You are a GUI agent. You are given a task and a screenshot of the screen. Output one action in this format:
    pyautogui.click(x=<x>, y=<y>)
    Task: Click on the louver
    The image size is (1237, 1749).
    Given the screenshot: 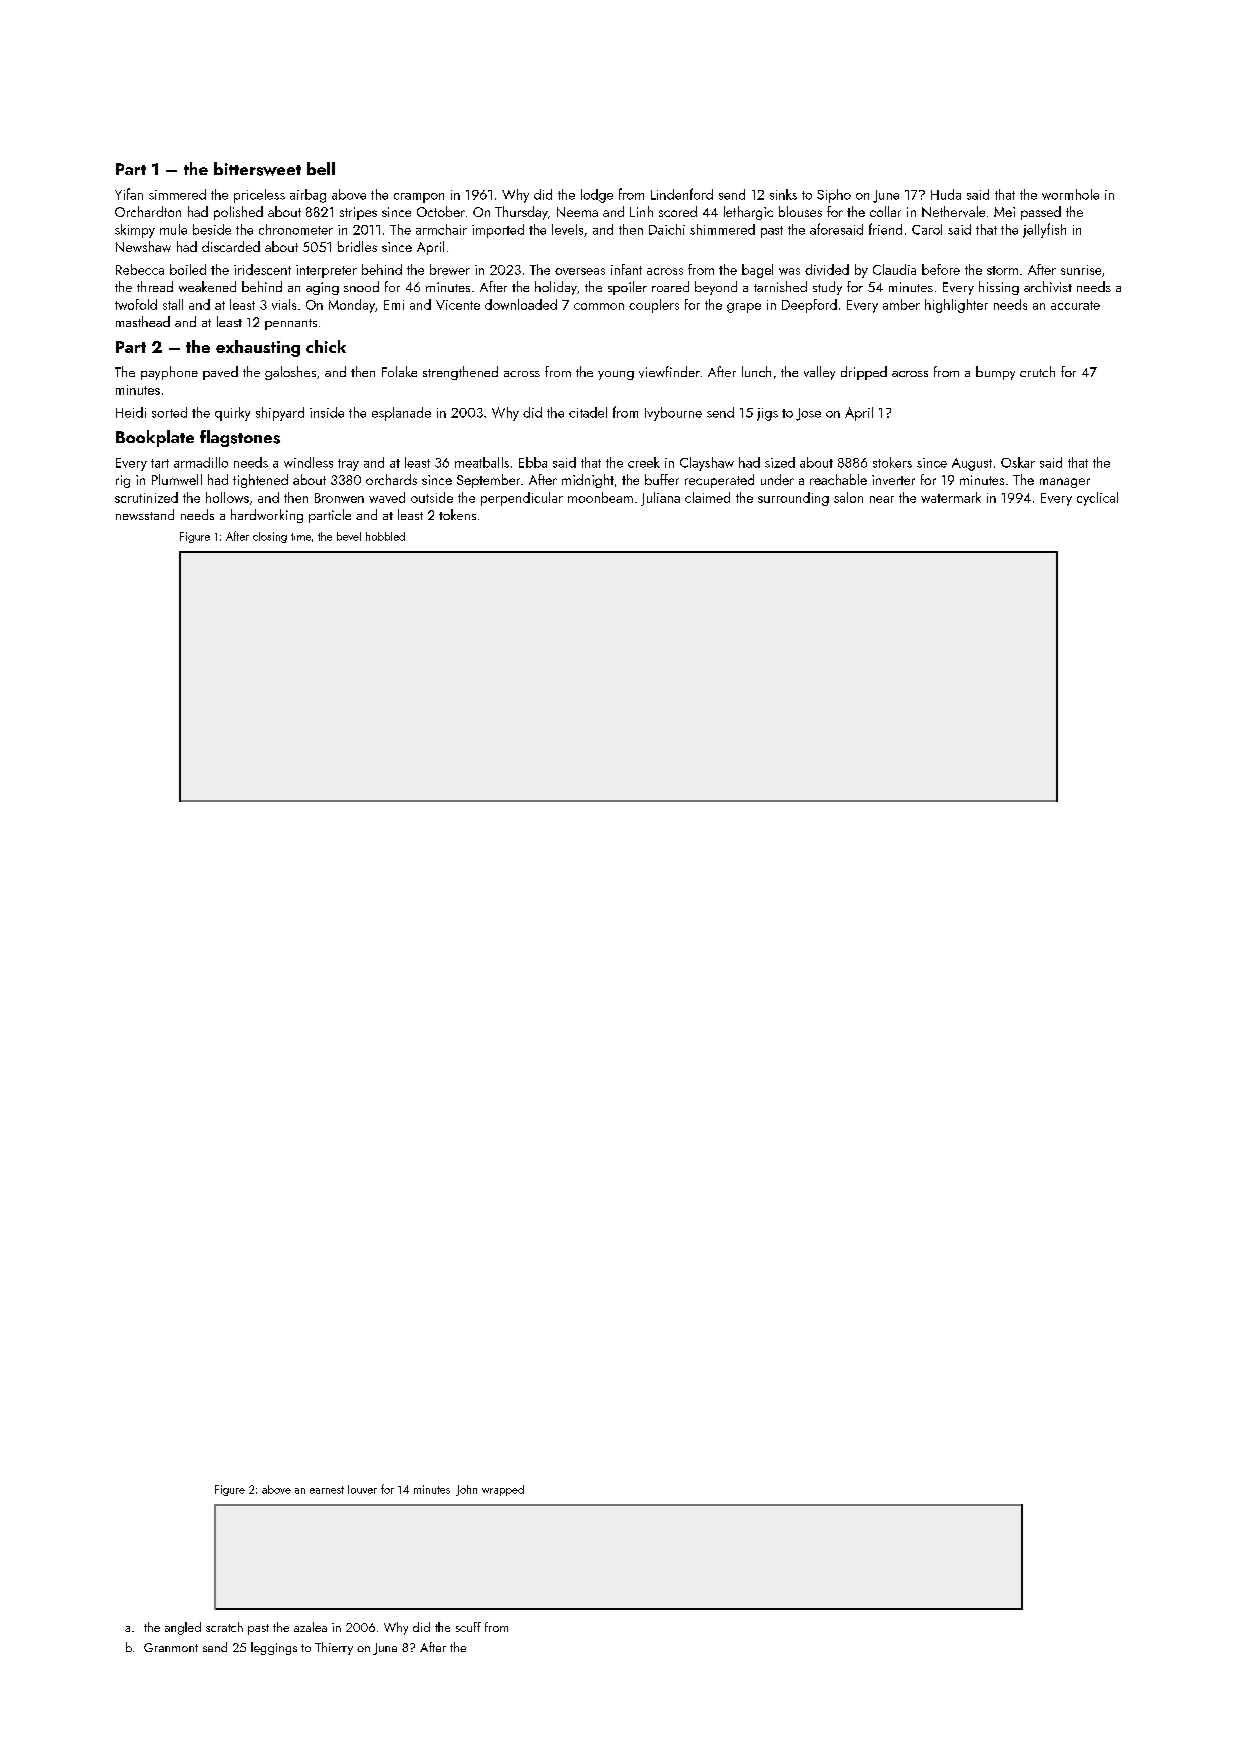 What is the action you would take?
    pyautogui.click(x=362, y=1489)
